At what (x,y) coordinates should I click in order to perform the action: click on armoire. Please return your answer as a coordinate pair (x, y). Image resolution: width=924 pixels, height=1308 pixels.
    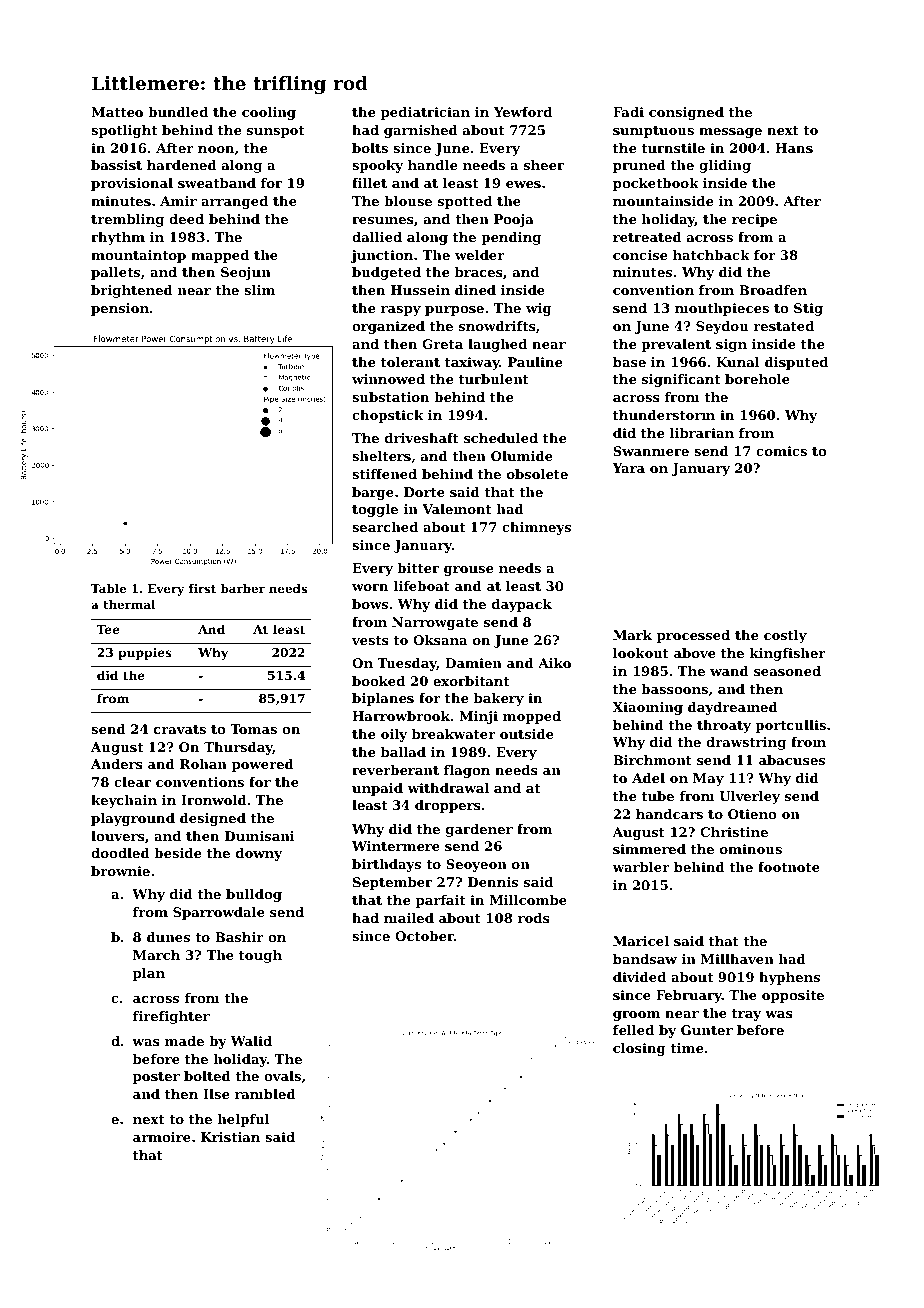
    Looking at the image, I should click on (162, 1137).
